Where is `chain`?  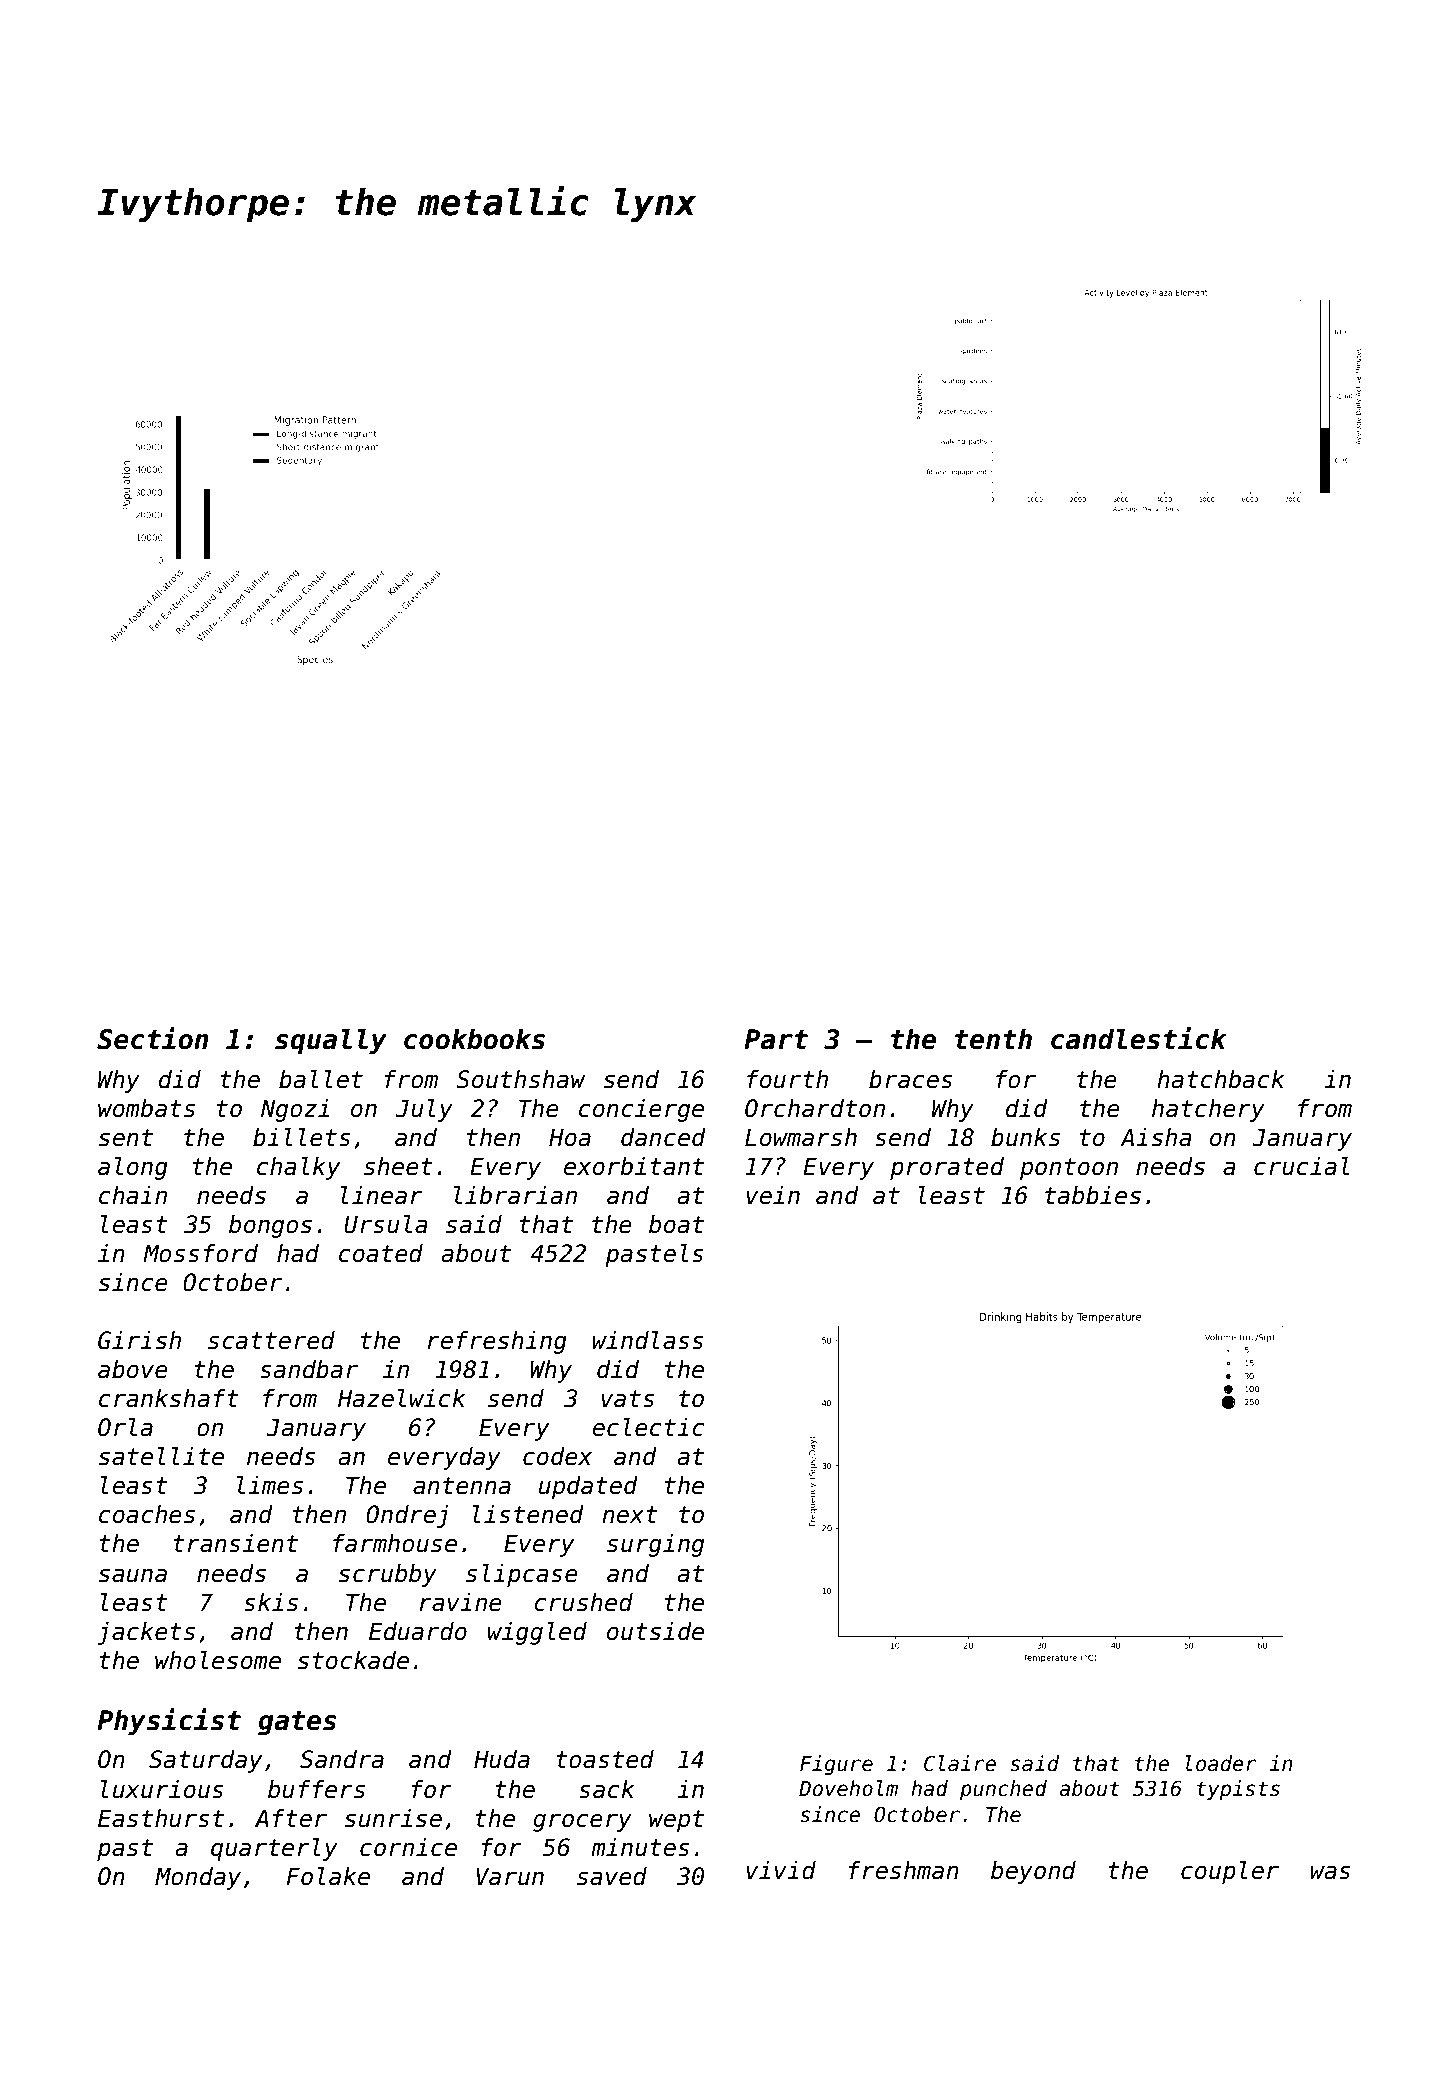 chain is located at coordinates (133, 1195).
